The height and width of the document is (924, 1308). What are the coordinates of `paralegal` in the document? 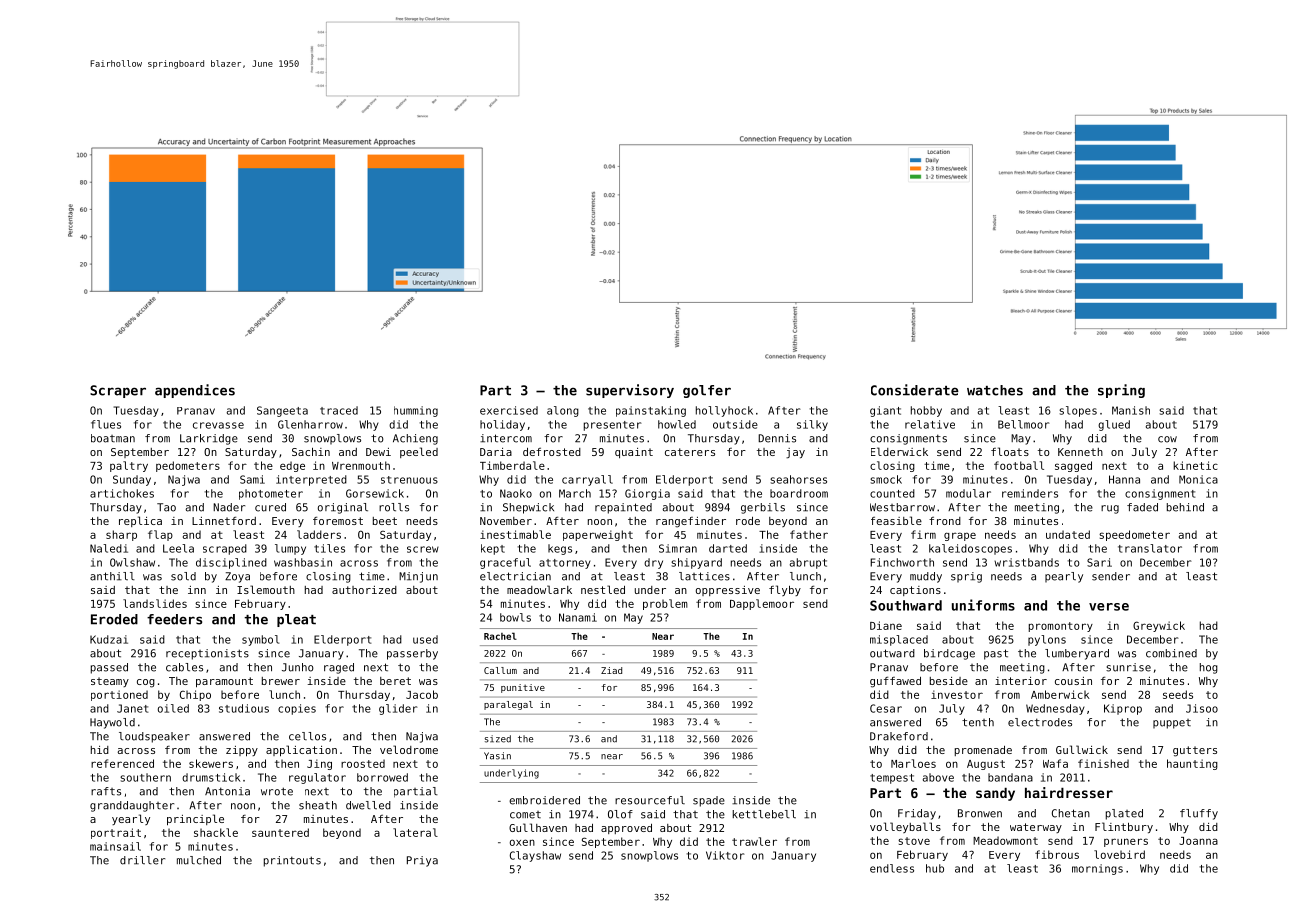 It's located at (508, 705).
